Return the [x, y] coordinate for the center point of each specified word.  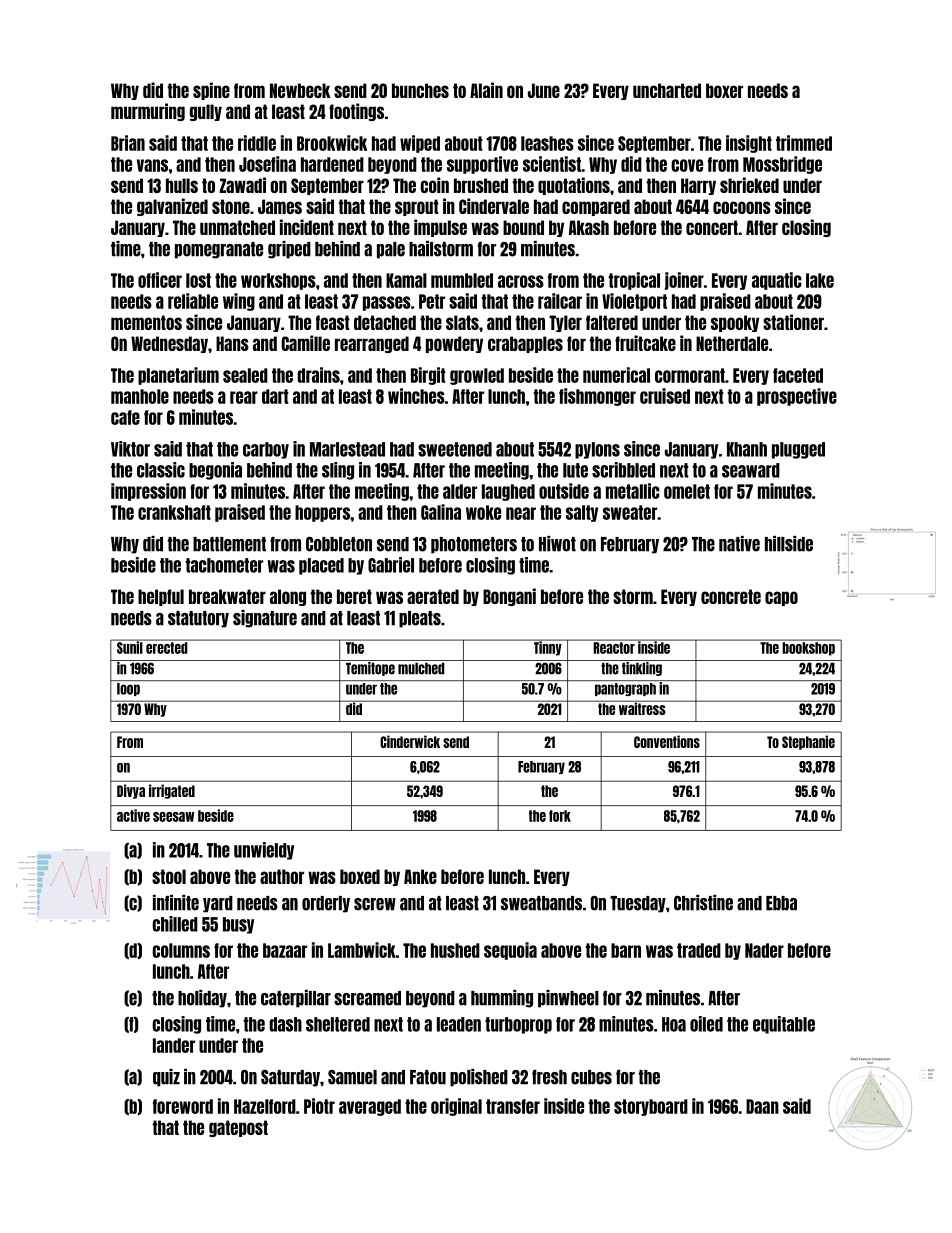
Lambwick [362, 950]
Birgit [428, 376]
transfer [513, 1106]
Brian [128, 143]
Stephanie [808, 742]
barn [626, 950]
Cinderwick [410, 741]
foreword [183, 1106]
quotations [574, 186]
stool [169, 876]
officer [160, 280]
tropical [634, 281]
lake [820, 280]
